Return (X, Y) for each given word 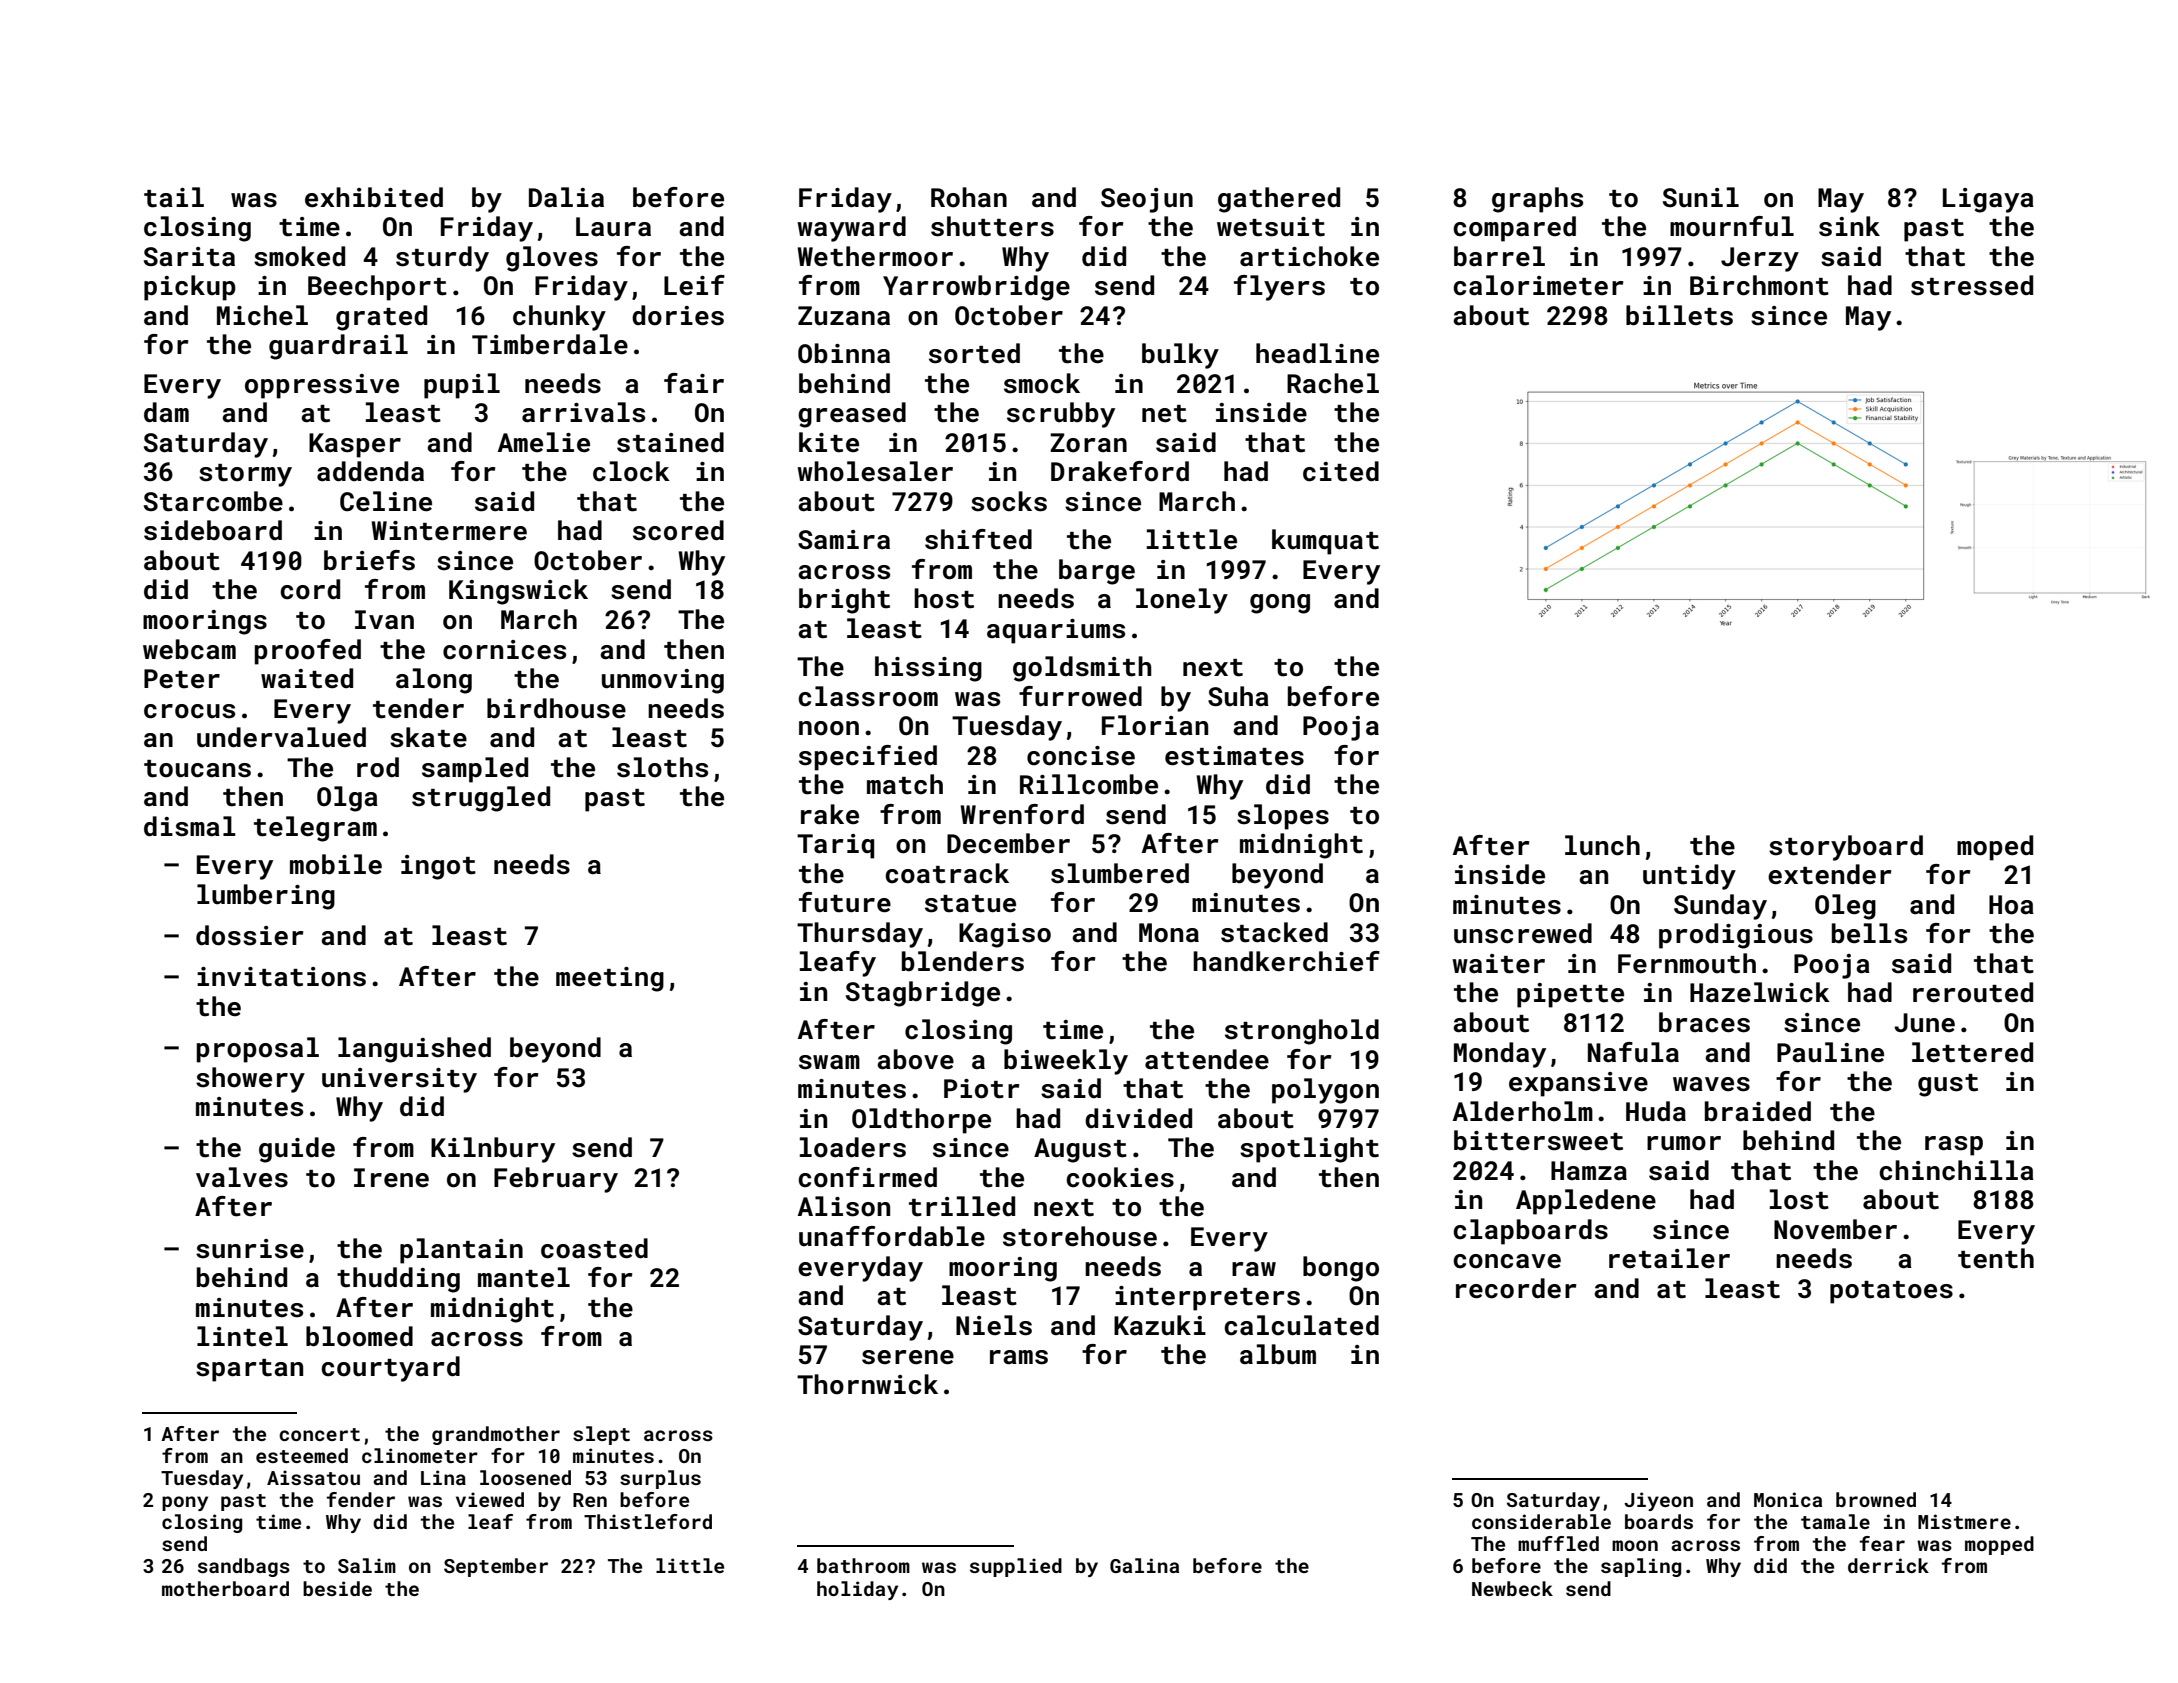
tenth (1996, 1258)
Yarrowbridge (976, 288)
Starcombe (213, 501)
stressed (1972, 285)
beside (337, 1588)
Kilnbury (493, 1150)
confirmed (867, 1177)
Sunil (1701, 197)
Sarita (189, 257)
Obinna (844, 353)
